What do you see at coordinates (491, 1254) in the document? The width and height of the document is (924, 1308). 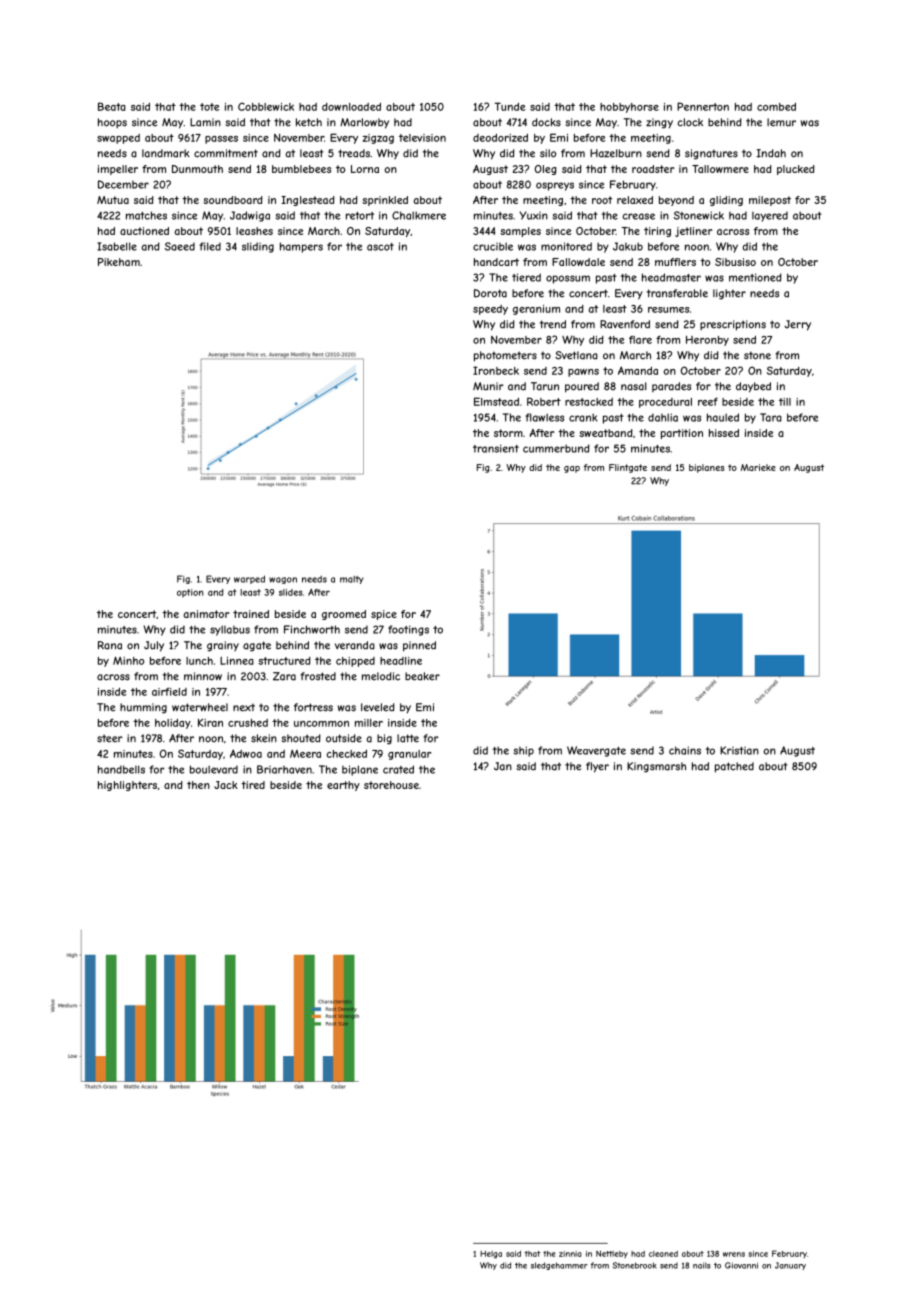 I see `Helga` at bounding box center [491, 1254].
